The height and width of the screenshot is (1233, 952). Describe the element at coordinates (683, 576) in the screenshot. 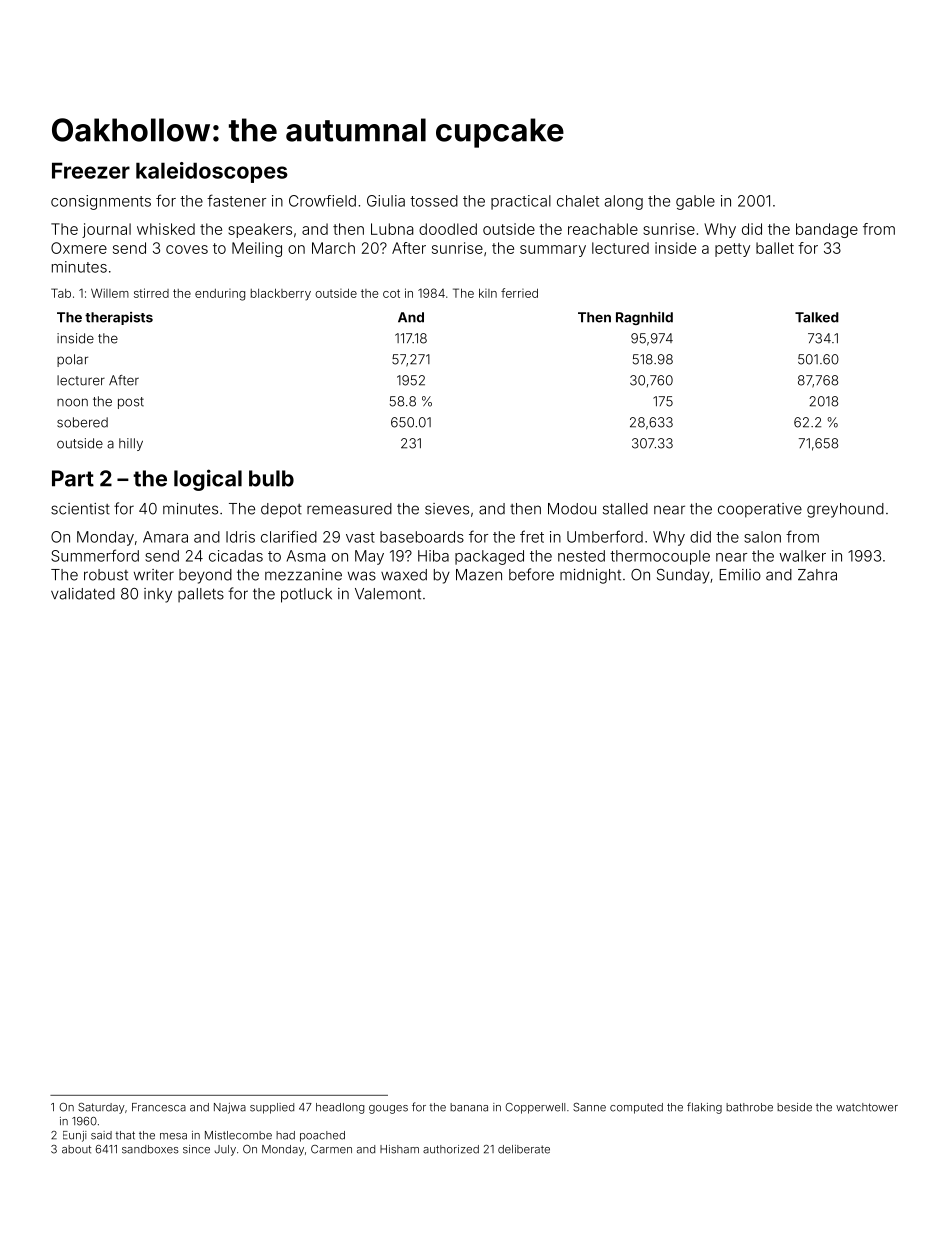

I see `Sunday` at that location.
